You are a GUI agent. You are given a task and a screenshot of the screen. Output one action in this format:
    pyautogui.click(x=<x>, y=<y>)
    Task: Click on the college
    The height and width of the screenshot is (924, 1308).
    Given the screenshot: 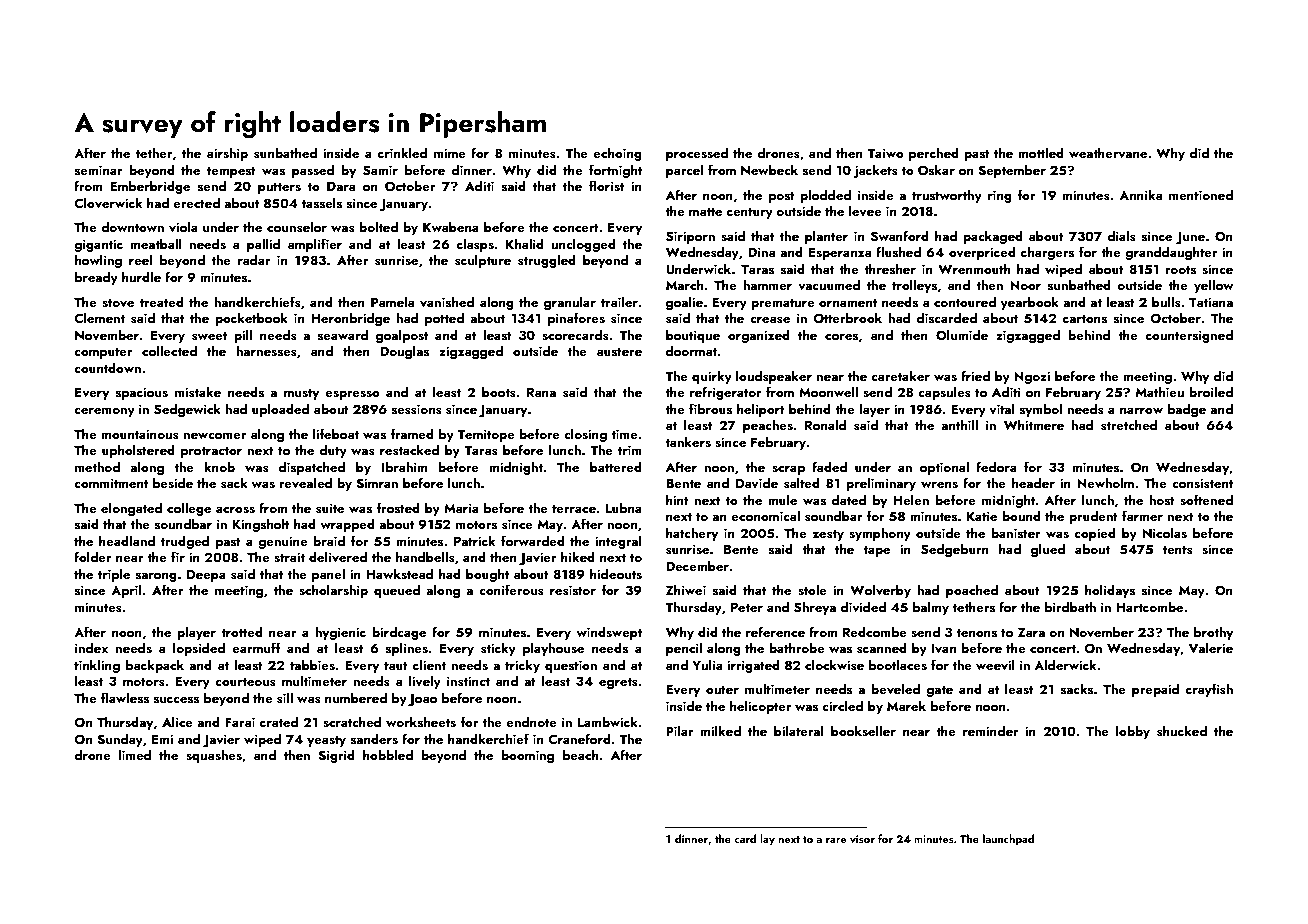 What is the action you would take?
    pyautogui.click(x=189, y=509)
